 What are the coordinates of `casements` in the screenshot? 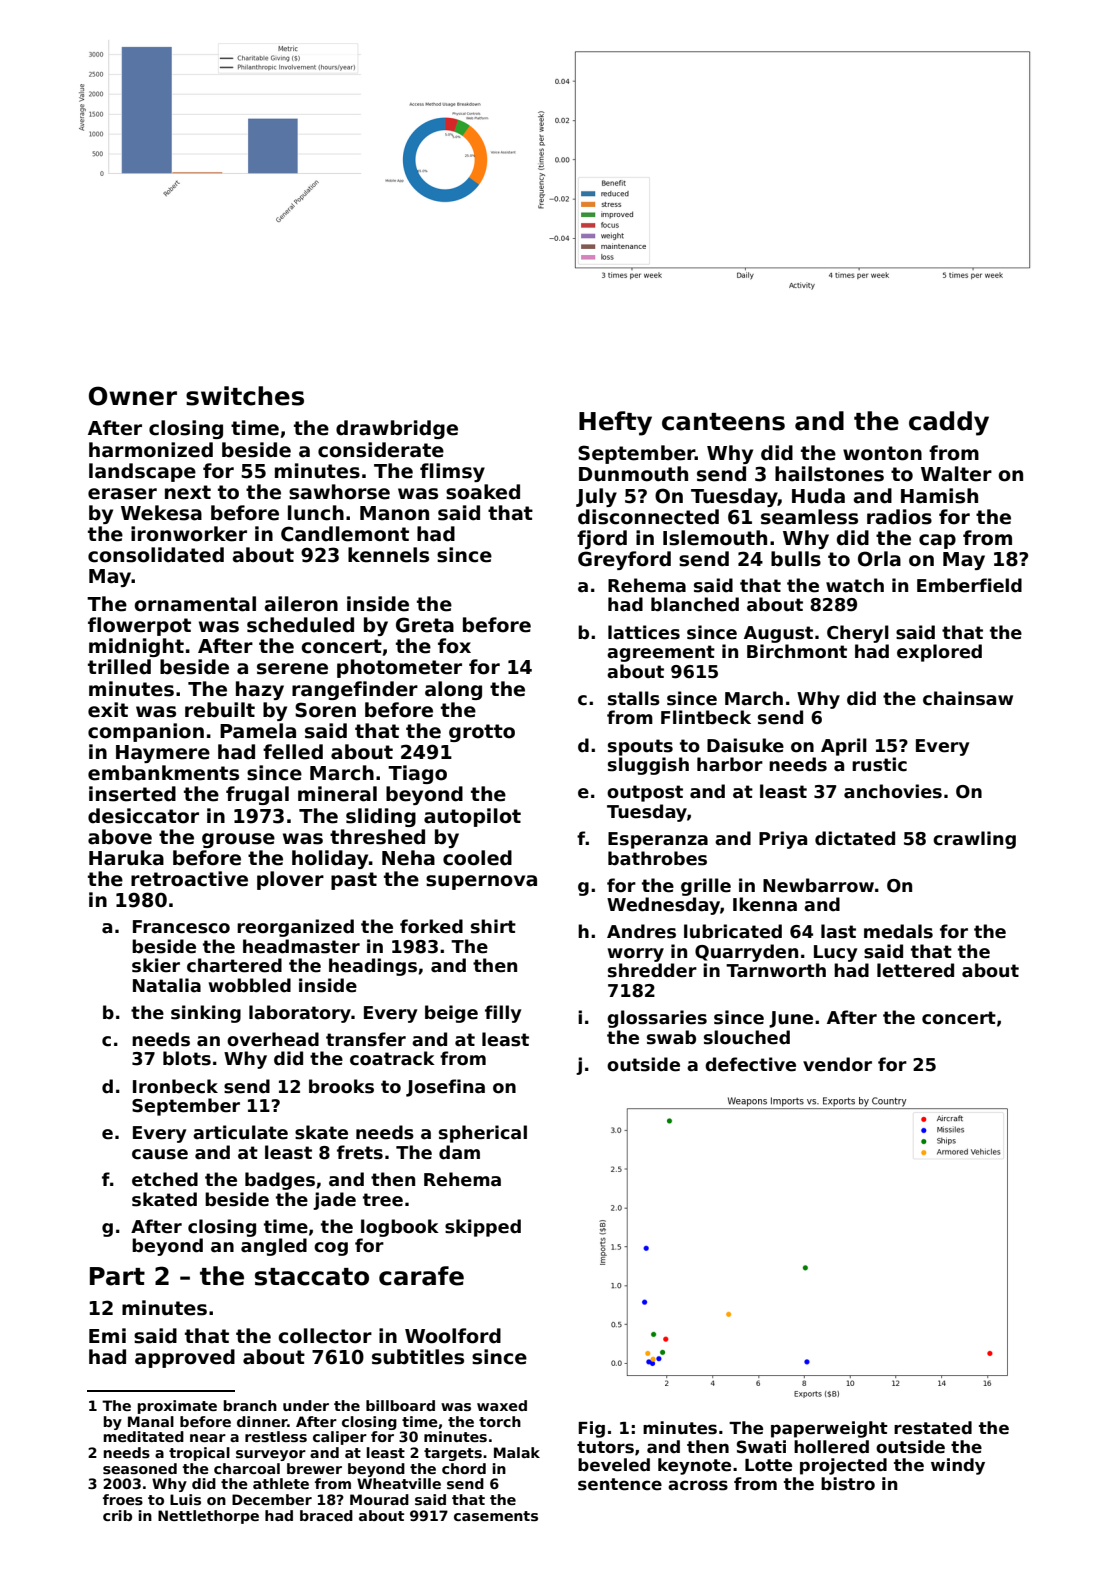 It's located at (496, 1516).
